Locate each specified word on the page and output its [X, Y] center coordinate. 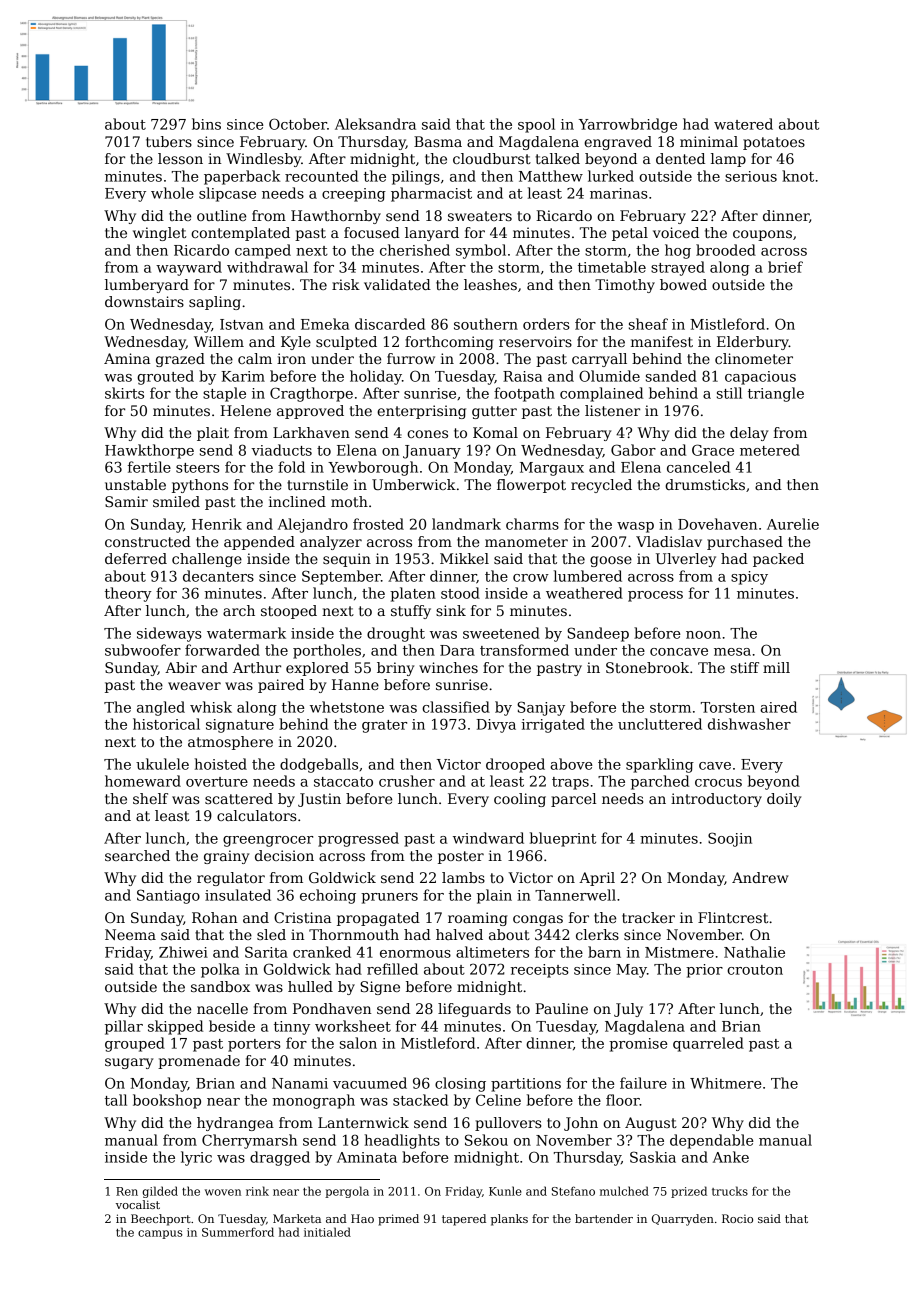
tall [116, 1100]
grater [384, 726]
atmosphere [230, 743]
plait [213, 434]
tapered [464, 1220]
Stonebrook [647, 667]
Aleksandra [375, 124]
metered [770, 450]
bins [206, 124]
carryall [599, 360]
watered [743, 124]
